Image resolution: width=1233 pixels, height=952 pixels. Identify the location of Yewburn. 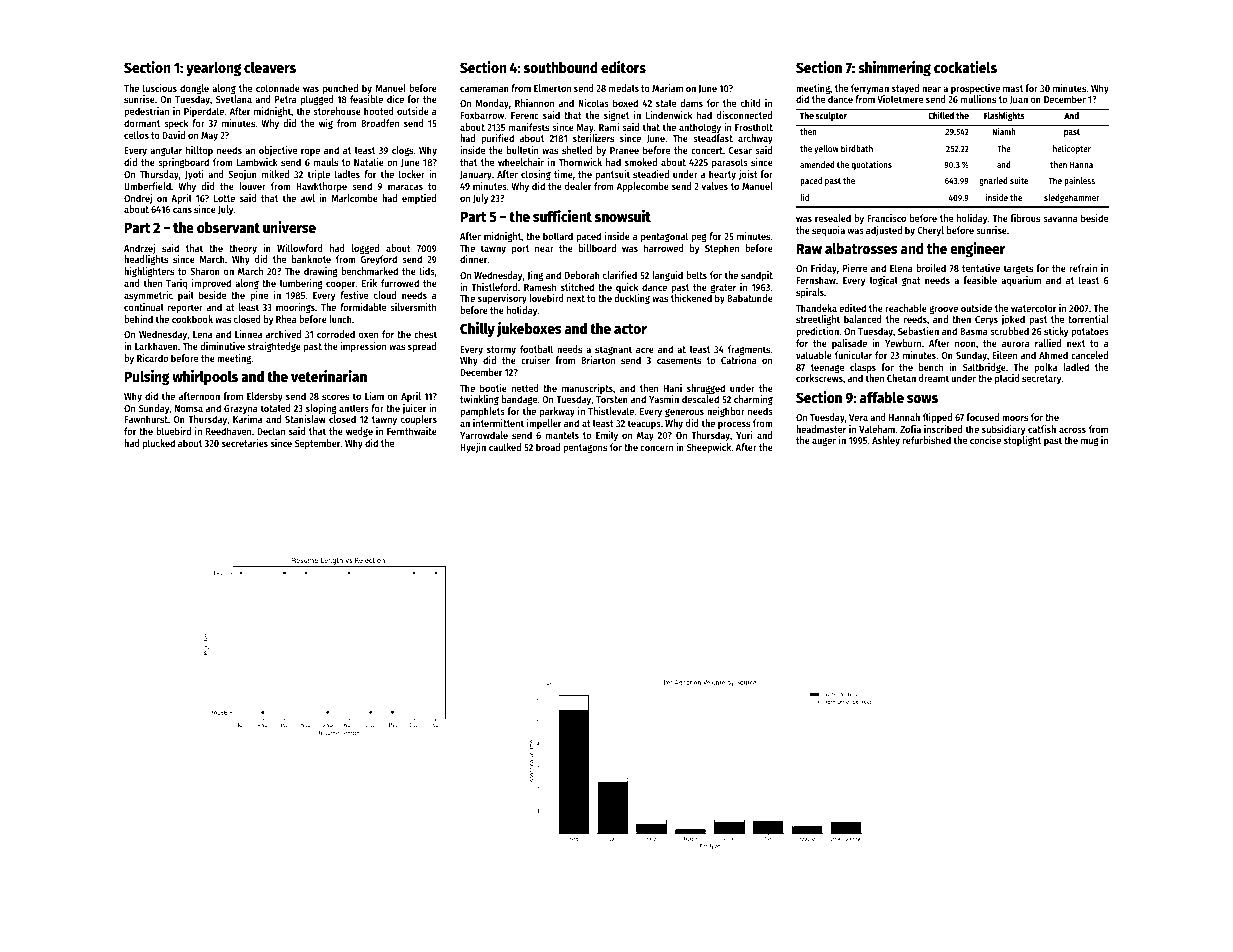
(903, 343).
